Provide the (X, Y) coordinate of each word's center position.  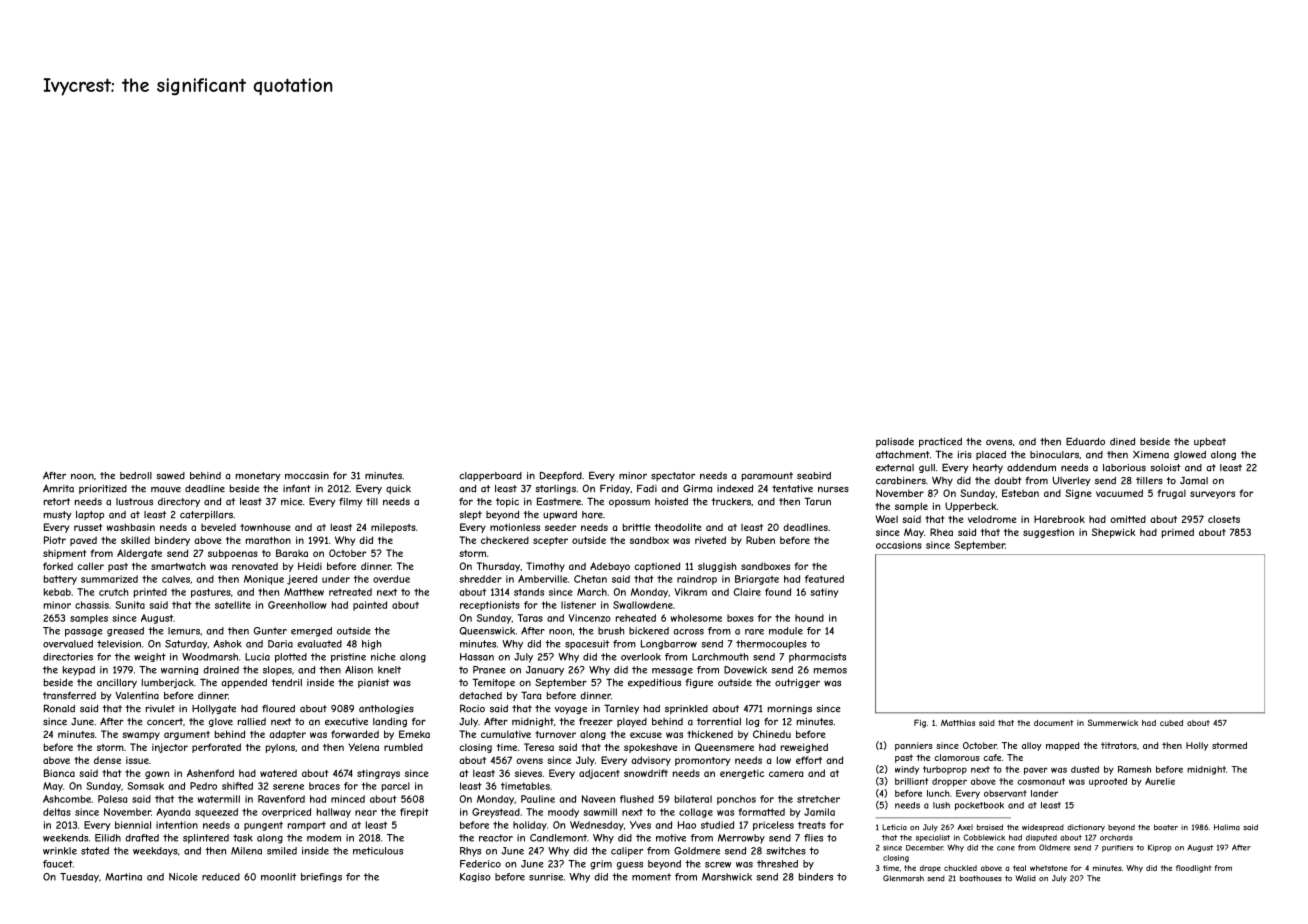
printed (150, 593)
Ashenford (210, 773)
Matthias (958, 723)
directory (179, 502)
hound (809, 618)
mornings (790, 709)
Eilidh (108, 838)
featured (824, 579)
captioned (657, 567)
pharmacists (817, 658)
